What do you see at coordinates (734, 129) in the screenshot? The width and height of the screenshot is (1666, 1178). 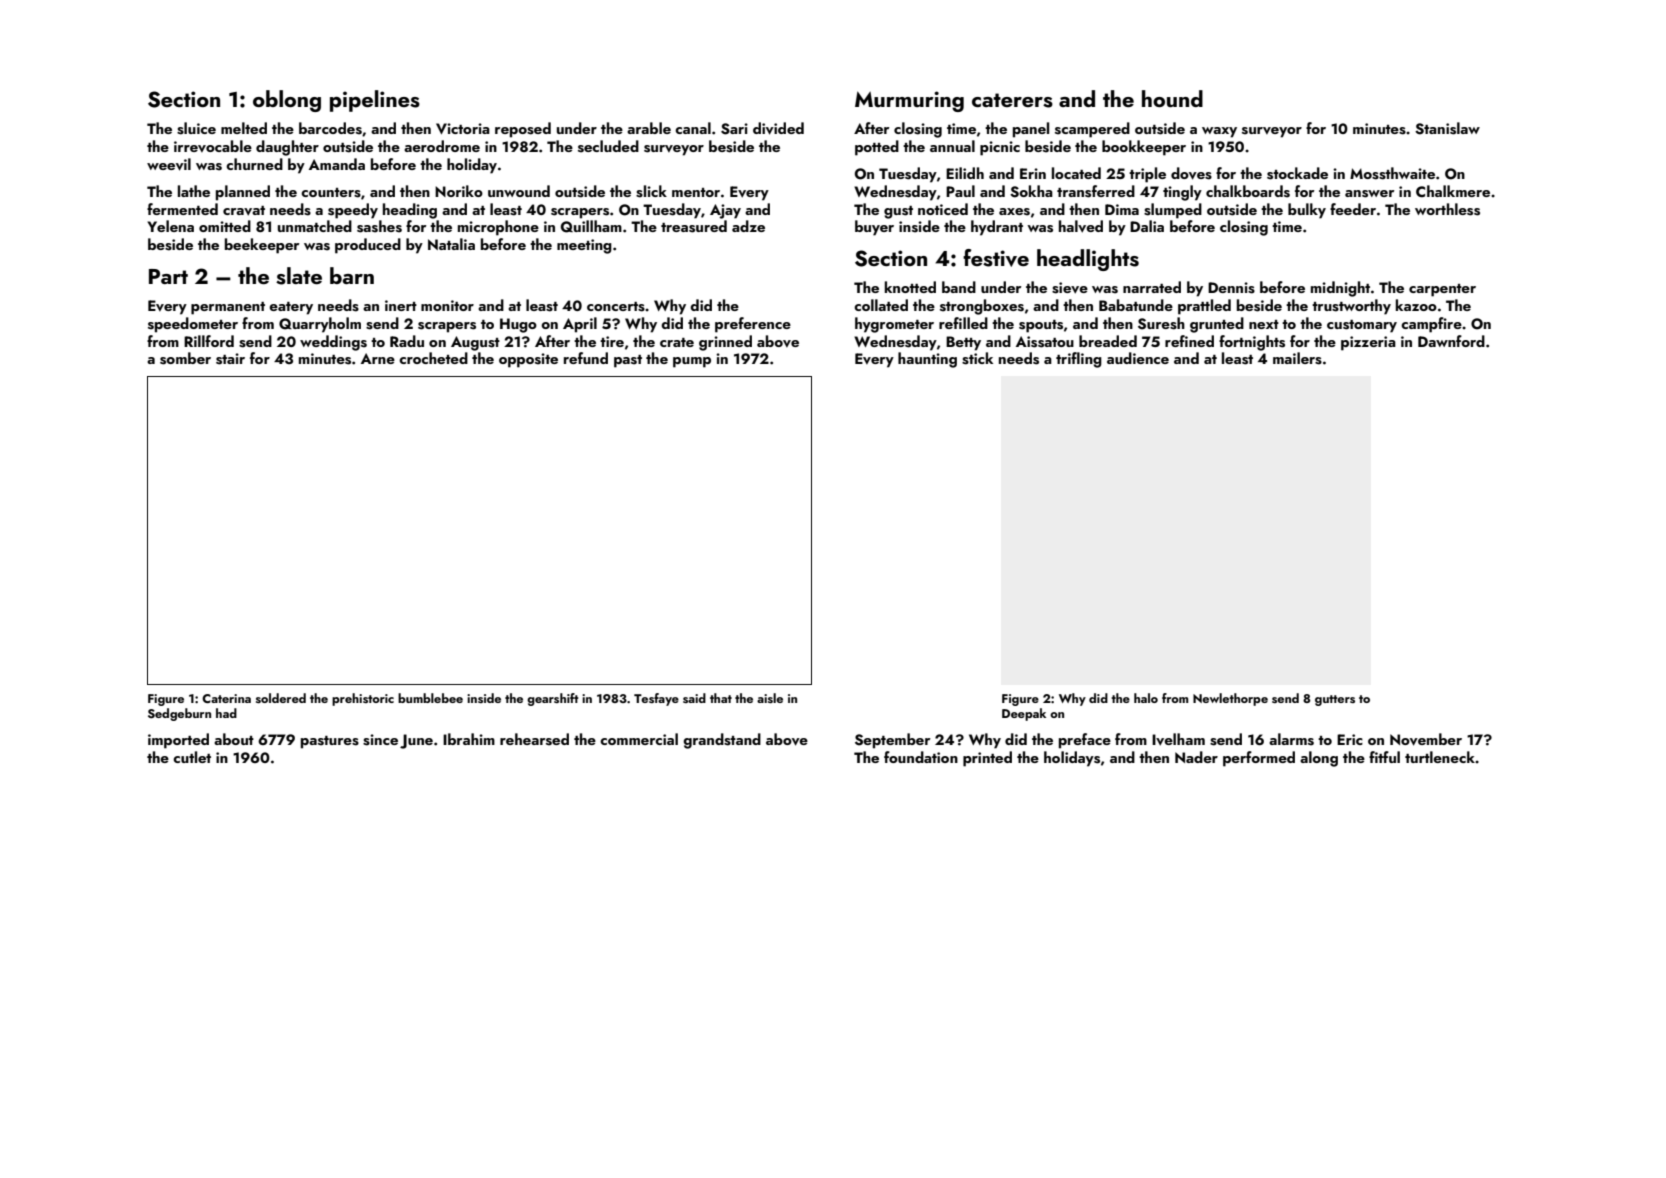 I see `Sari` at bounding box center [734, 129].
